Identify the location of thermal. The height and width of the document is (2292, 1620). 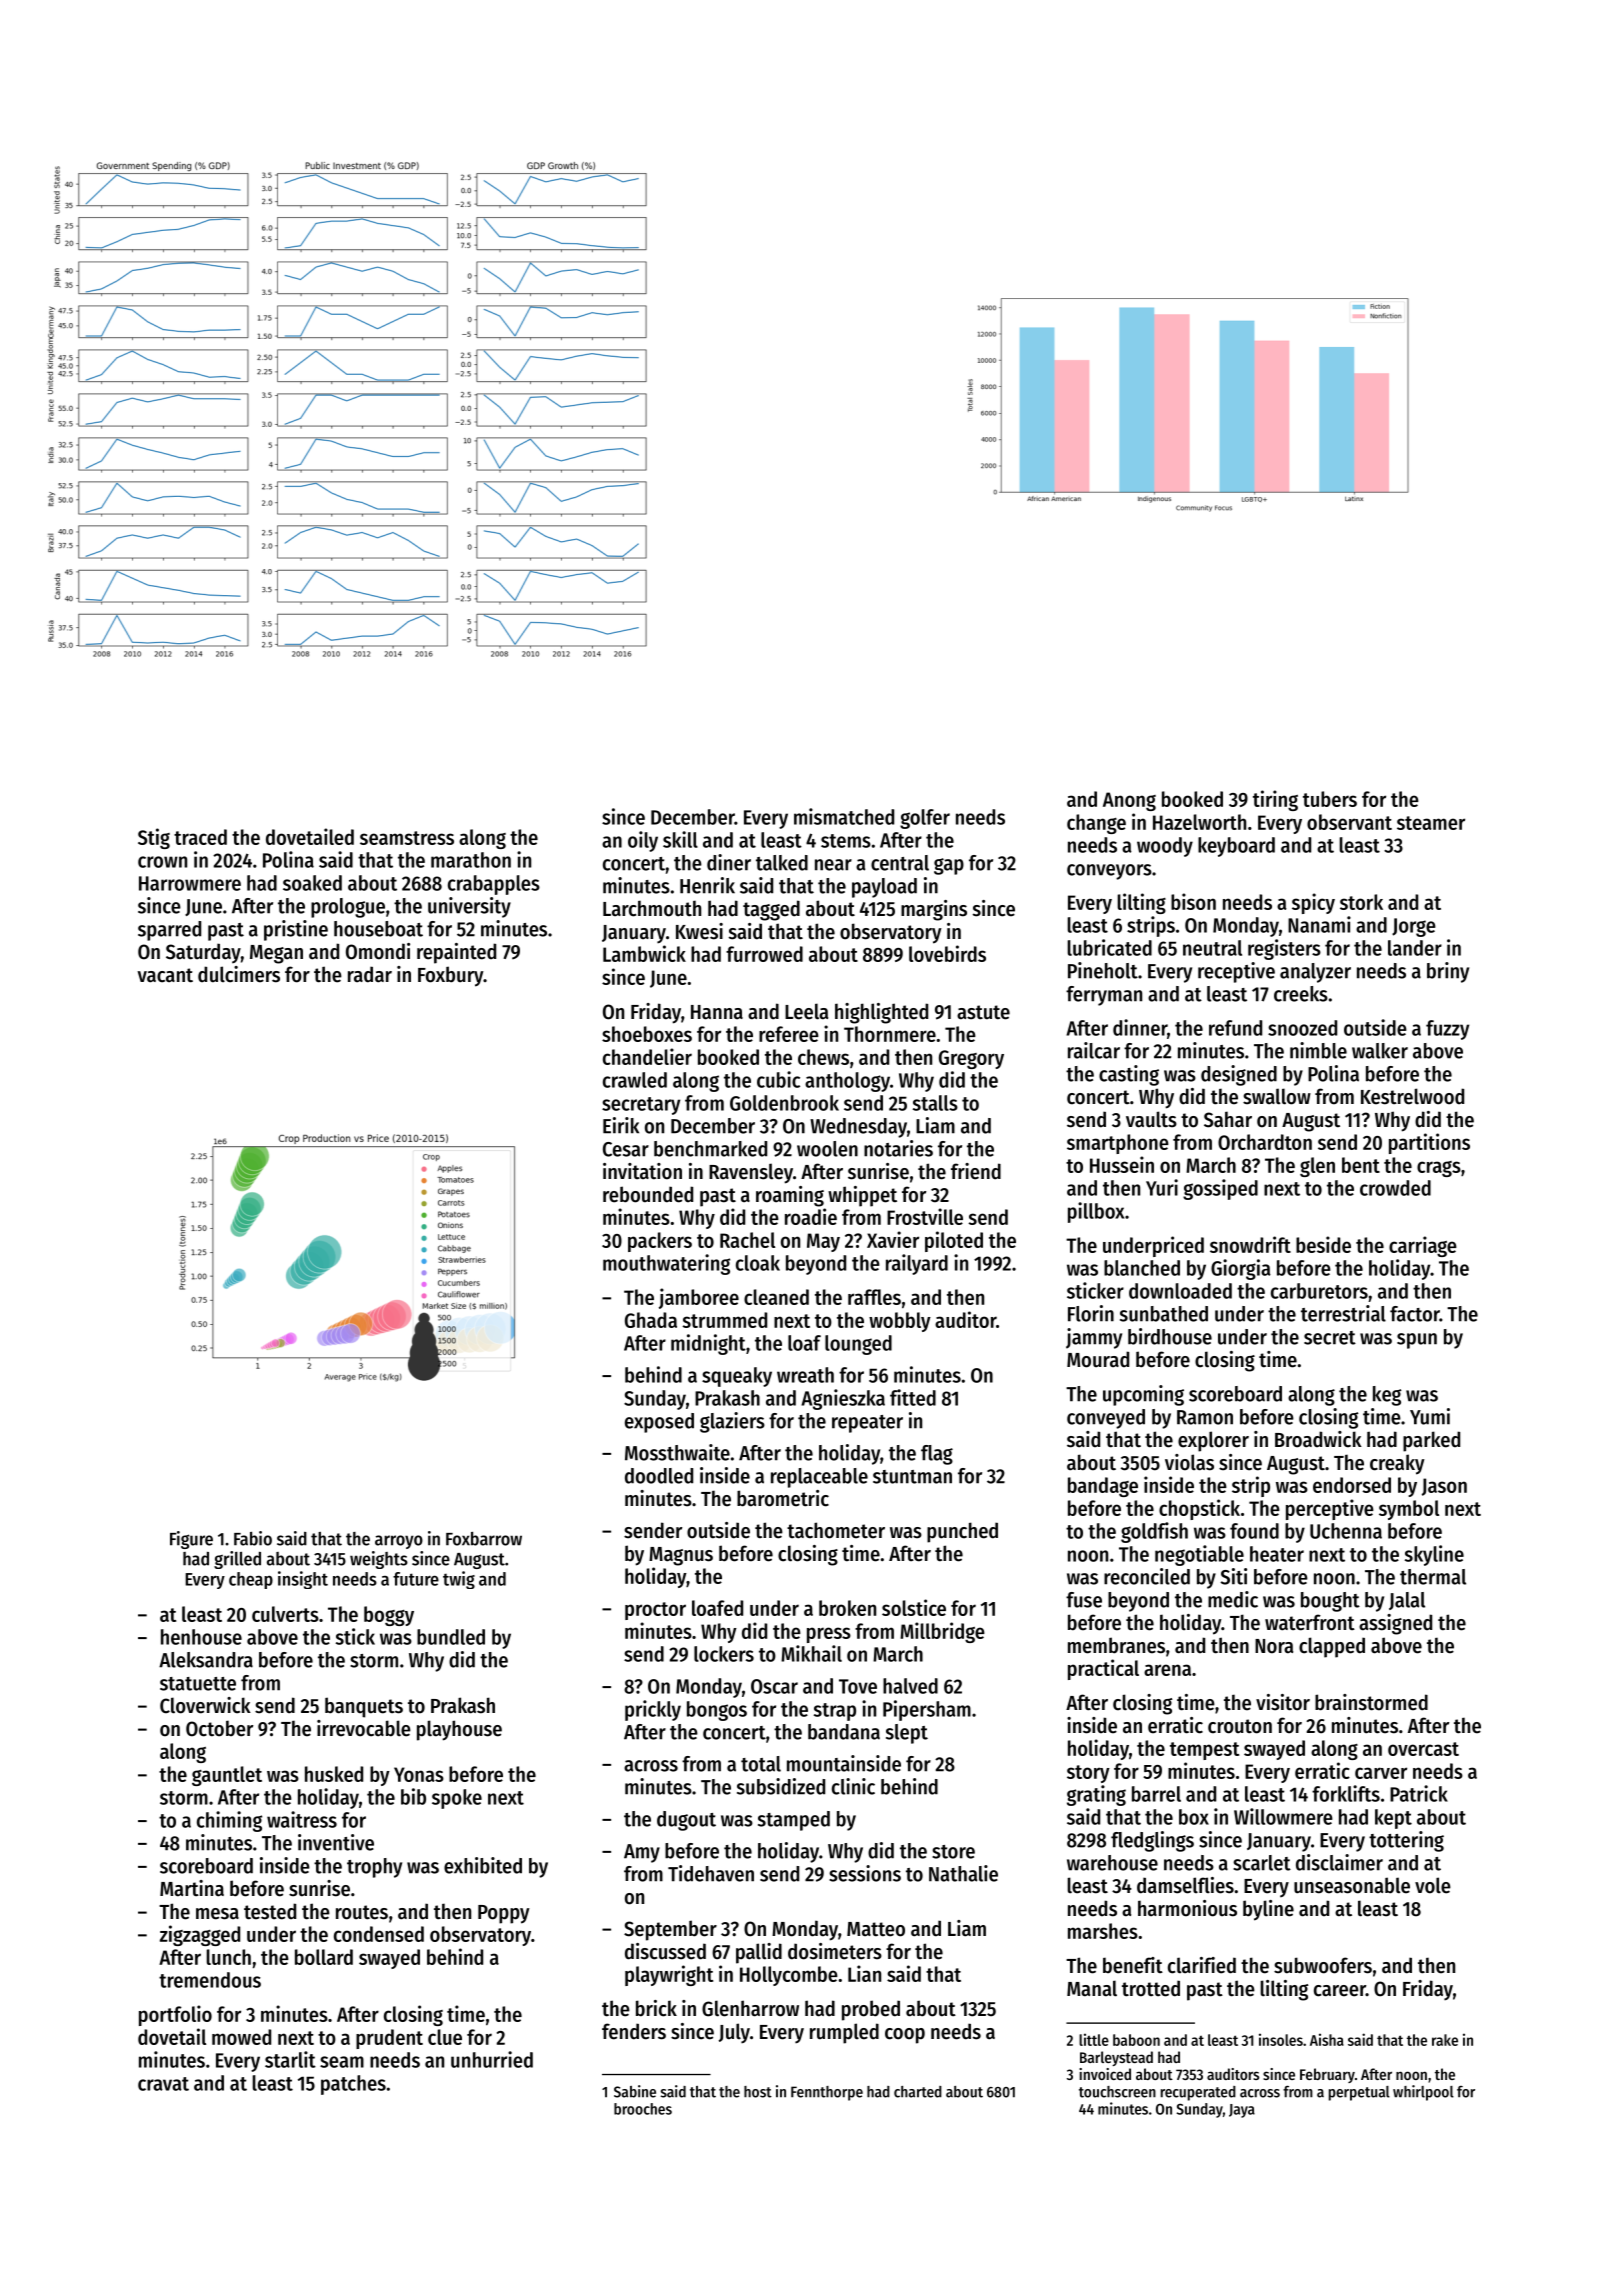
(1433, 1577).
